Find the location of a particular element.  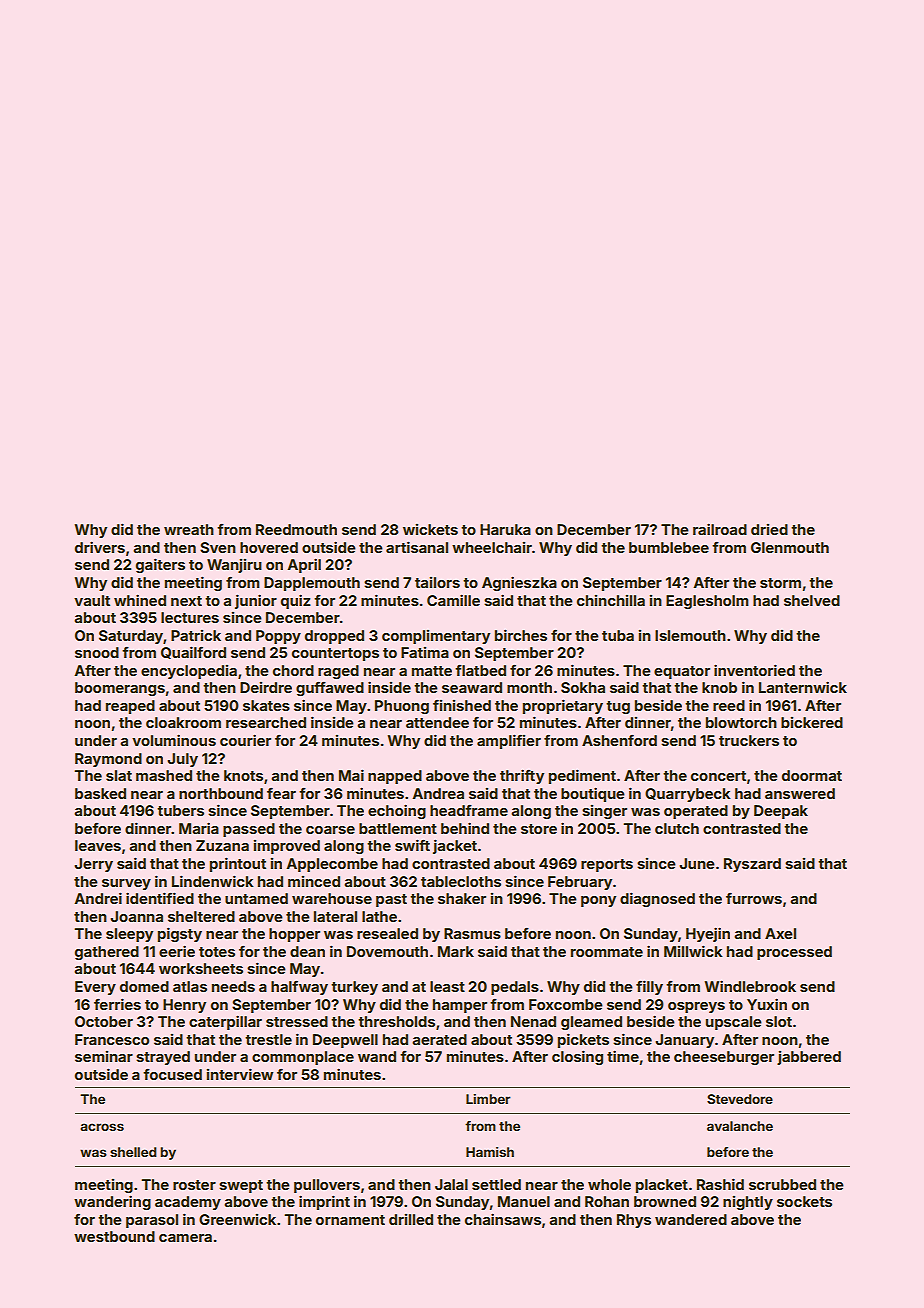

storm is located at coordinates (780, 583).
